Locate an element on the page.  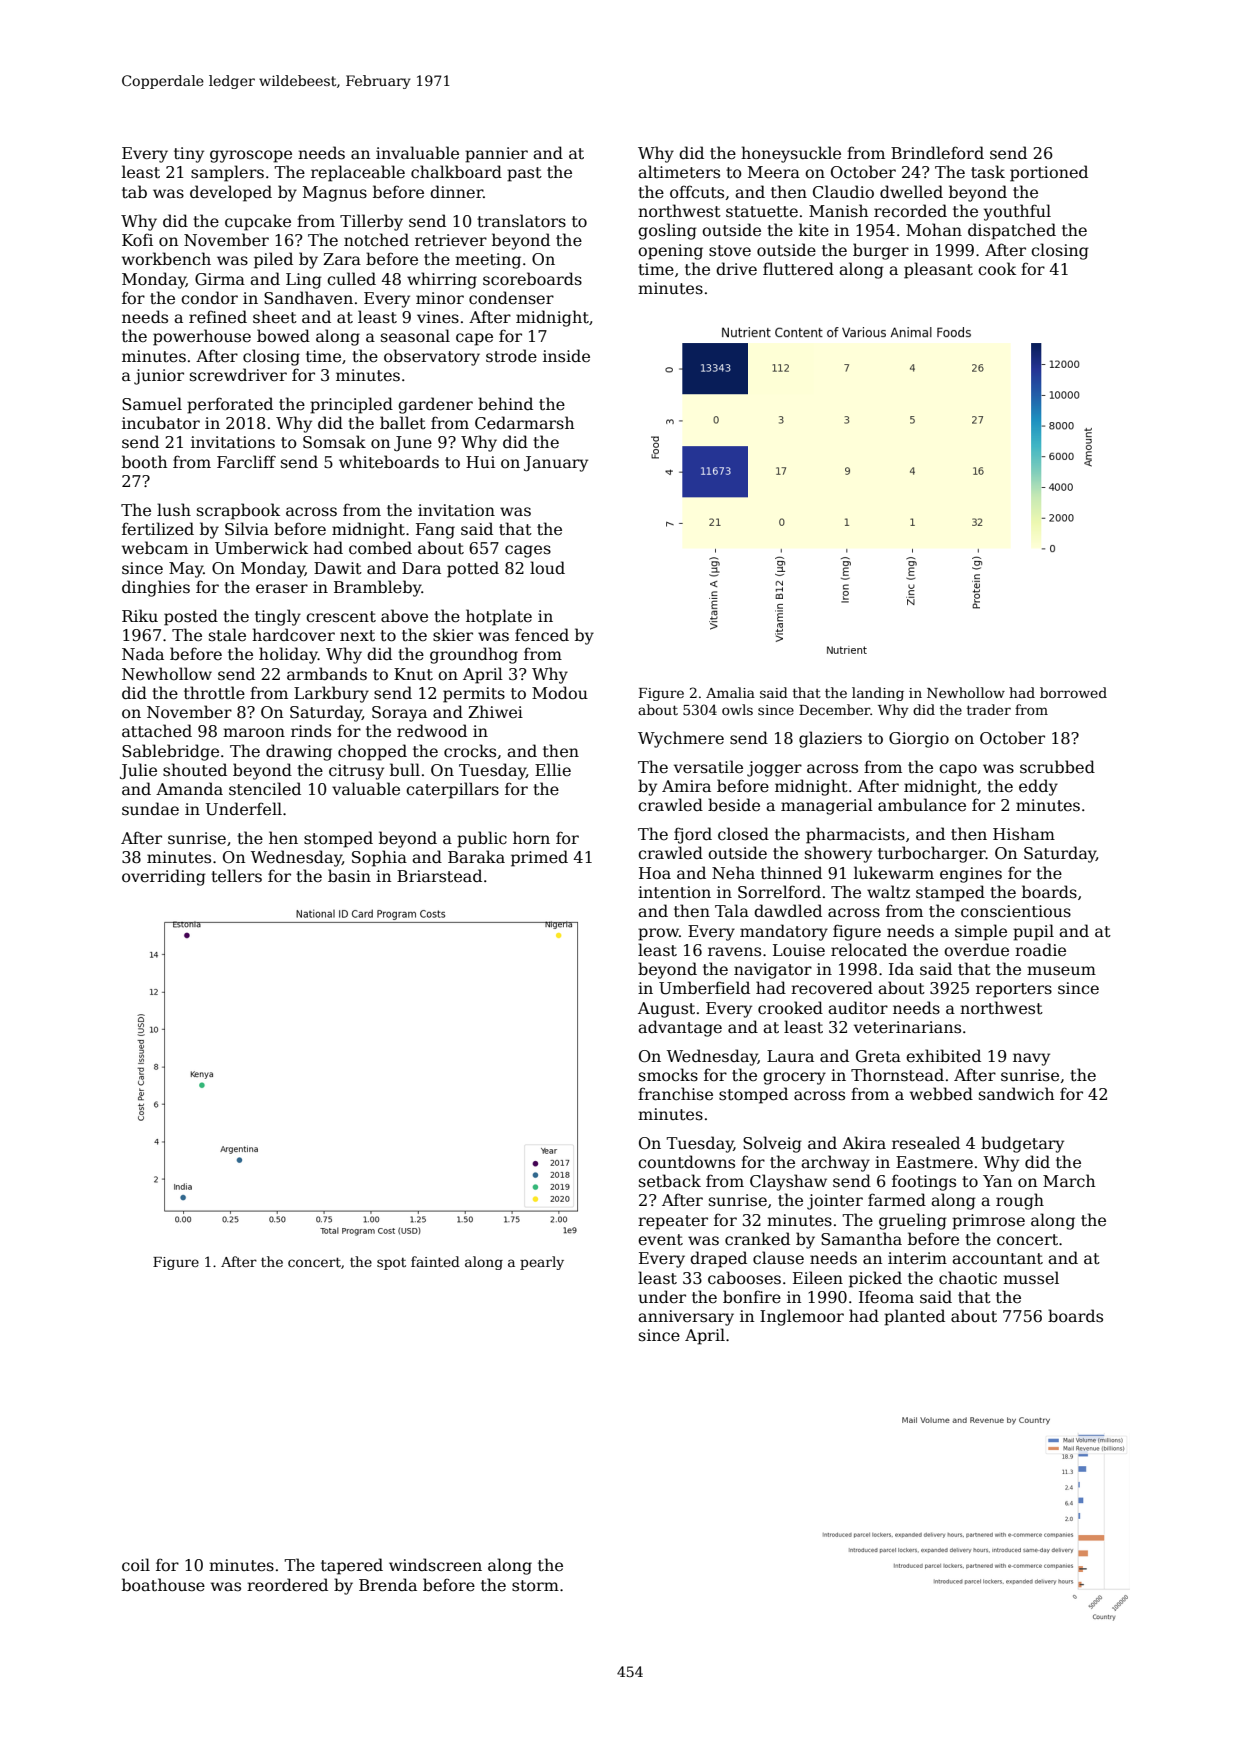
spot is located at coordinates (391, 1264).
